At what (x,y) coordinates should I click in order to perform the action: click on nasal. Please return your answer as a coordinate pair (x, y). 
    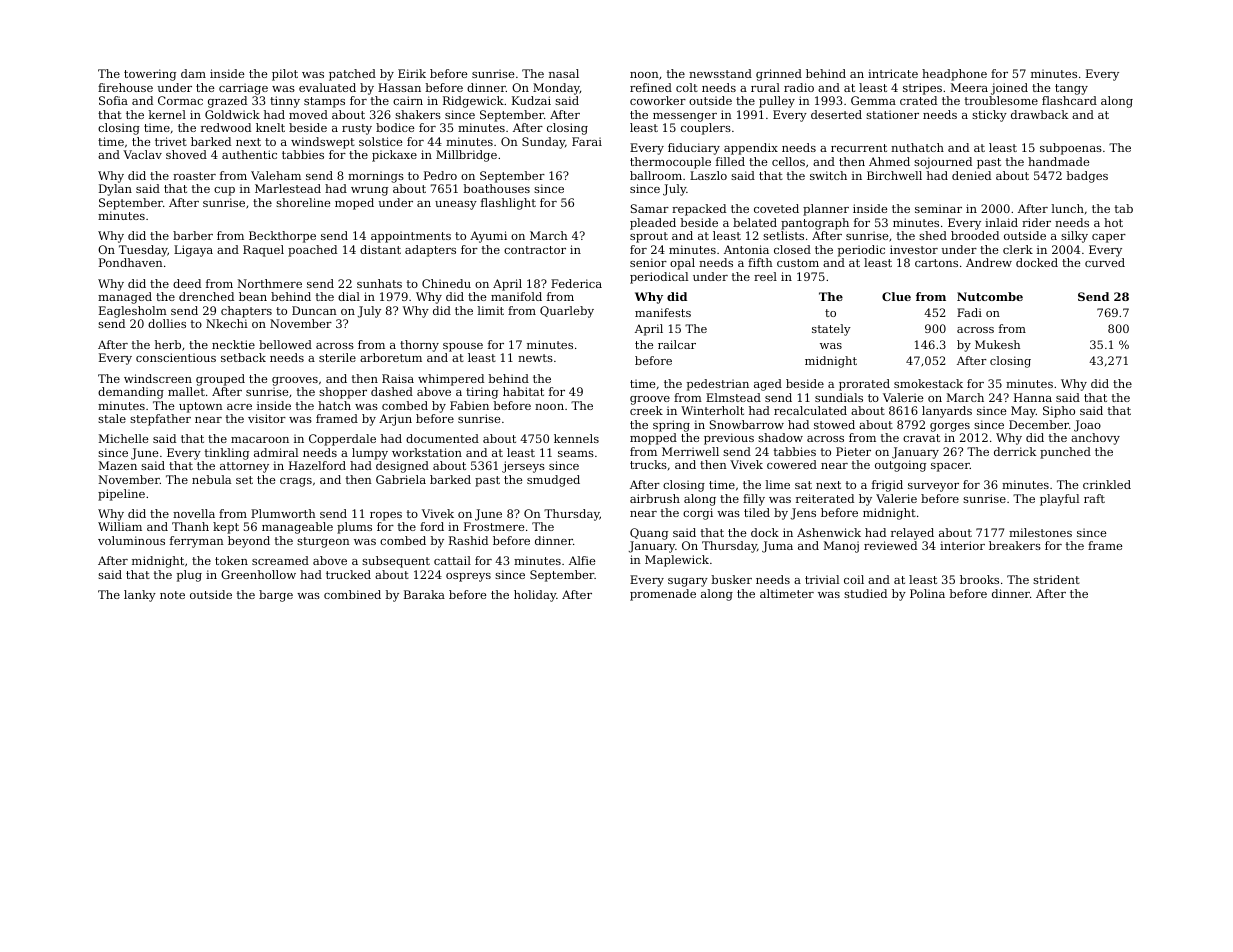
    Looking at the image, I should click on (564, 73).
